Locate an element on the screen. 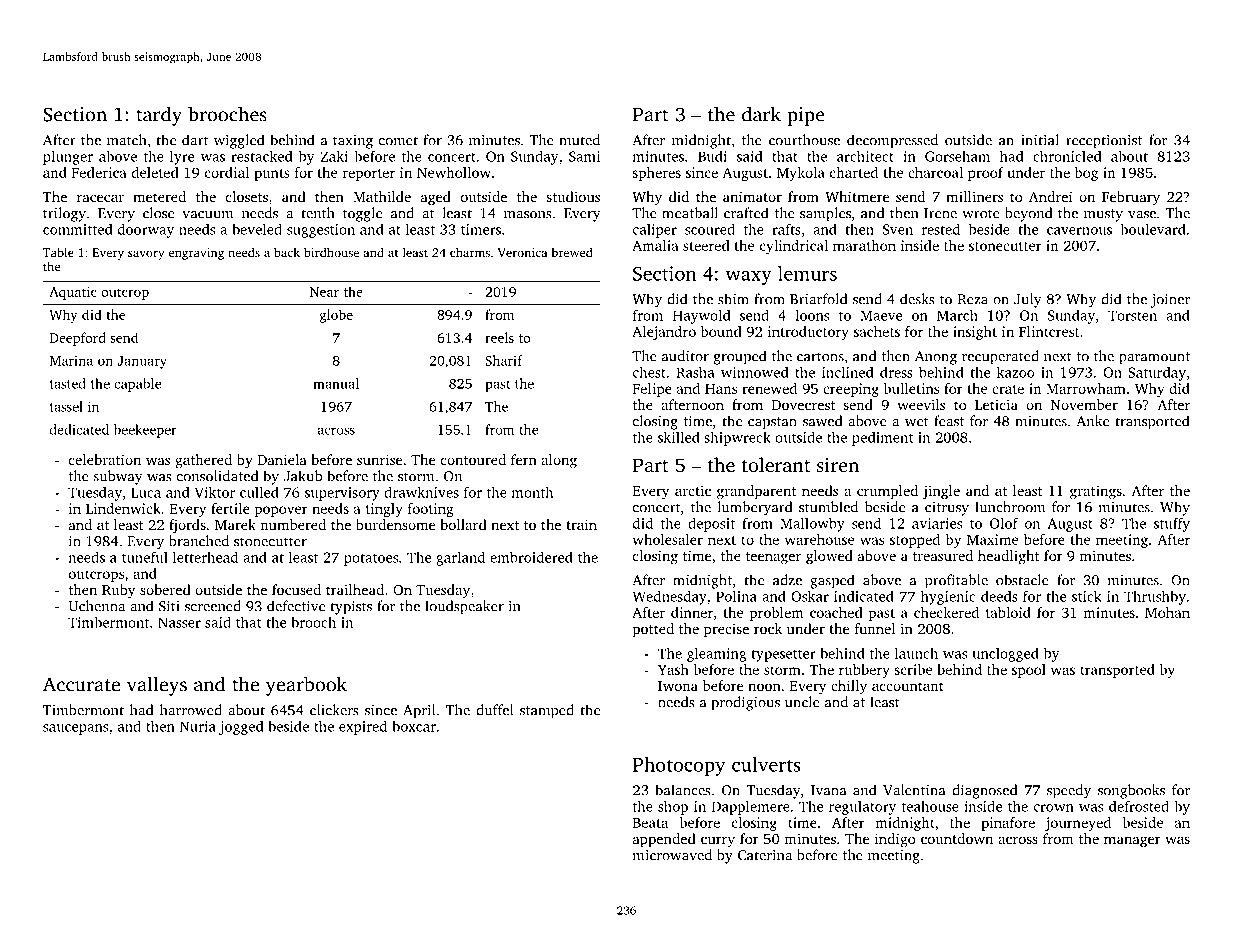  Oskar is located at coordinates (810, 596).
